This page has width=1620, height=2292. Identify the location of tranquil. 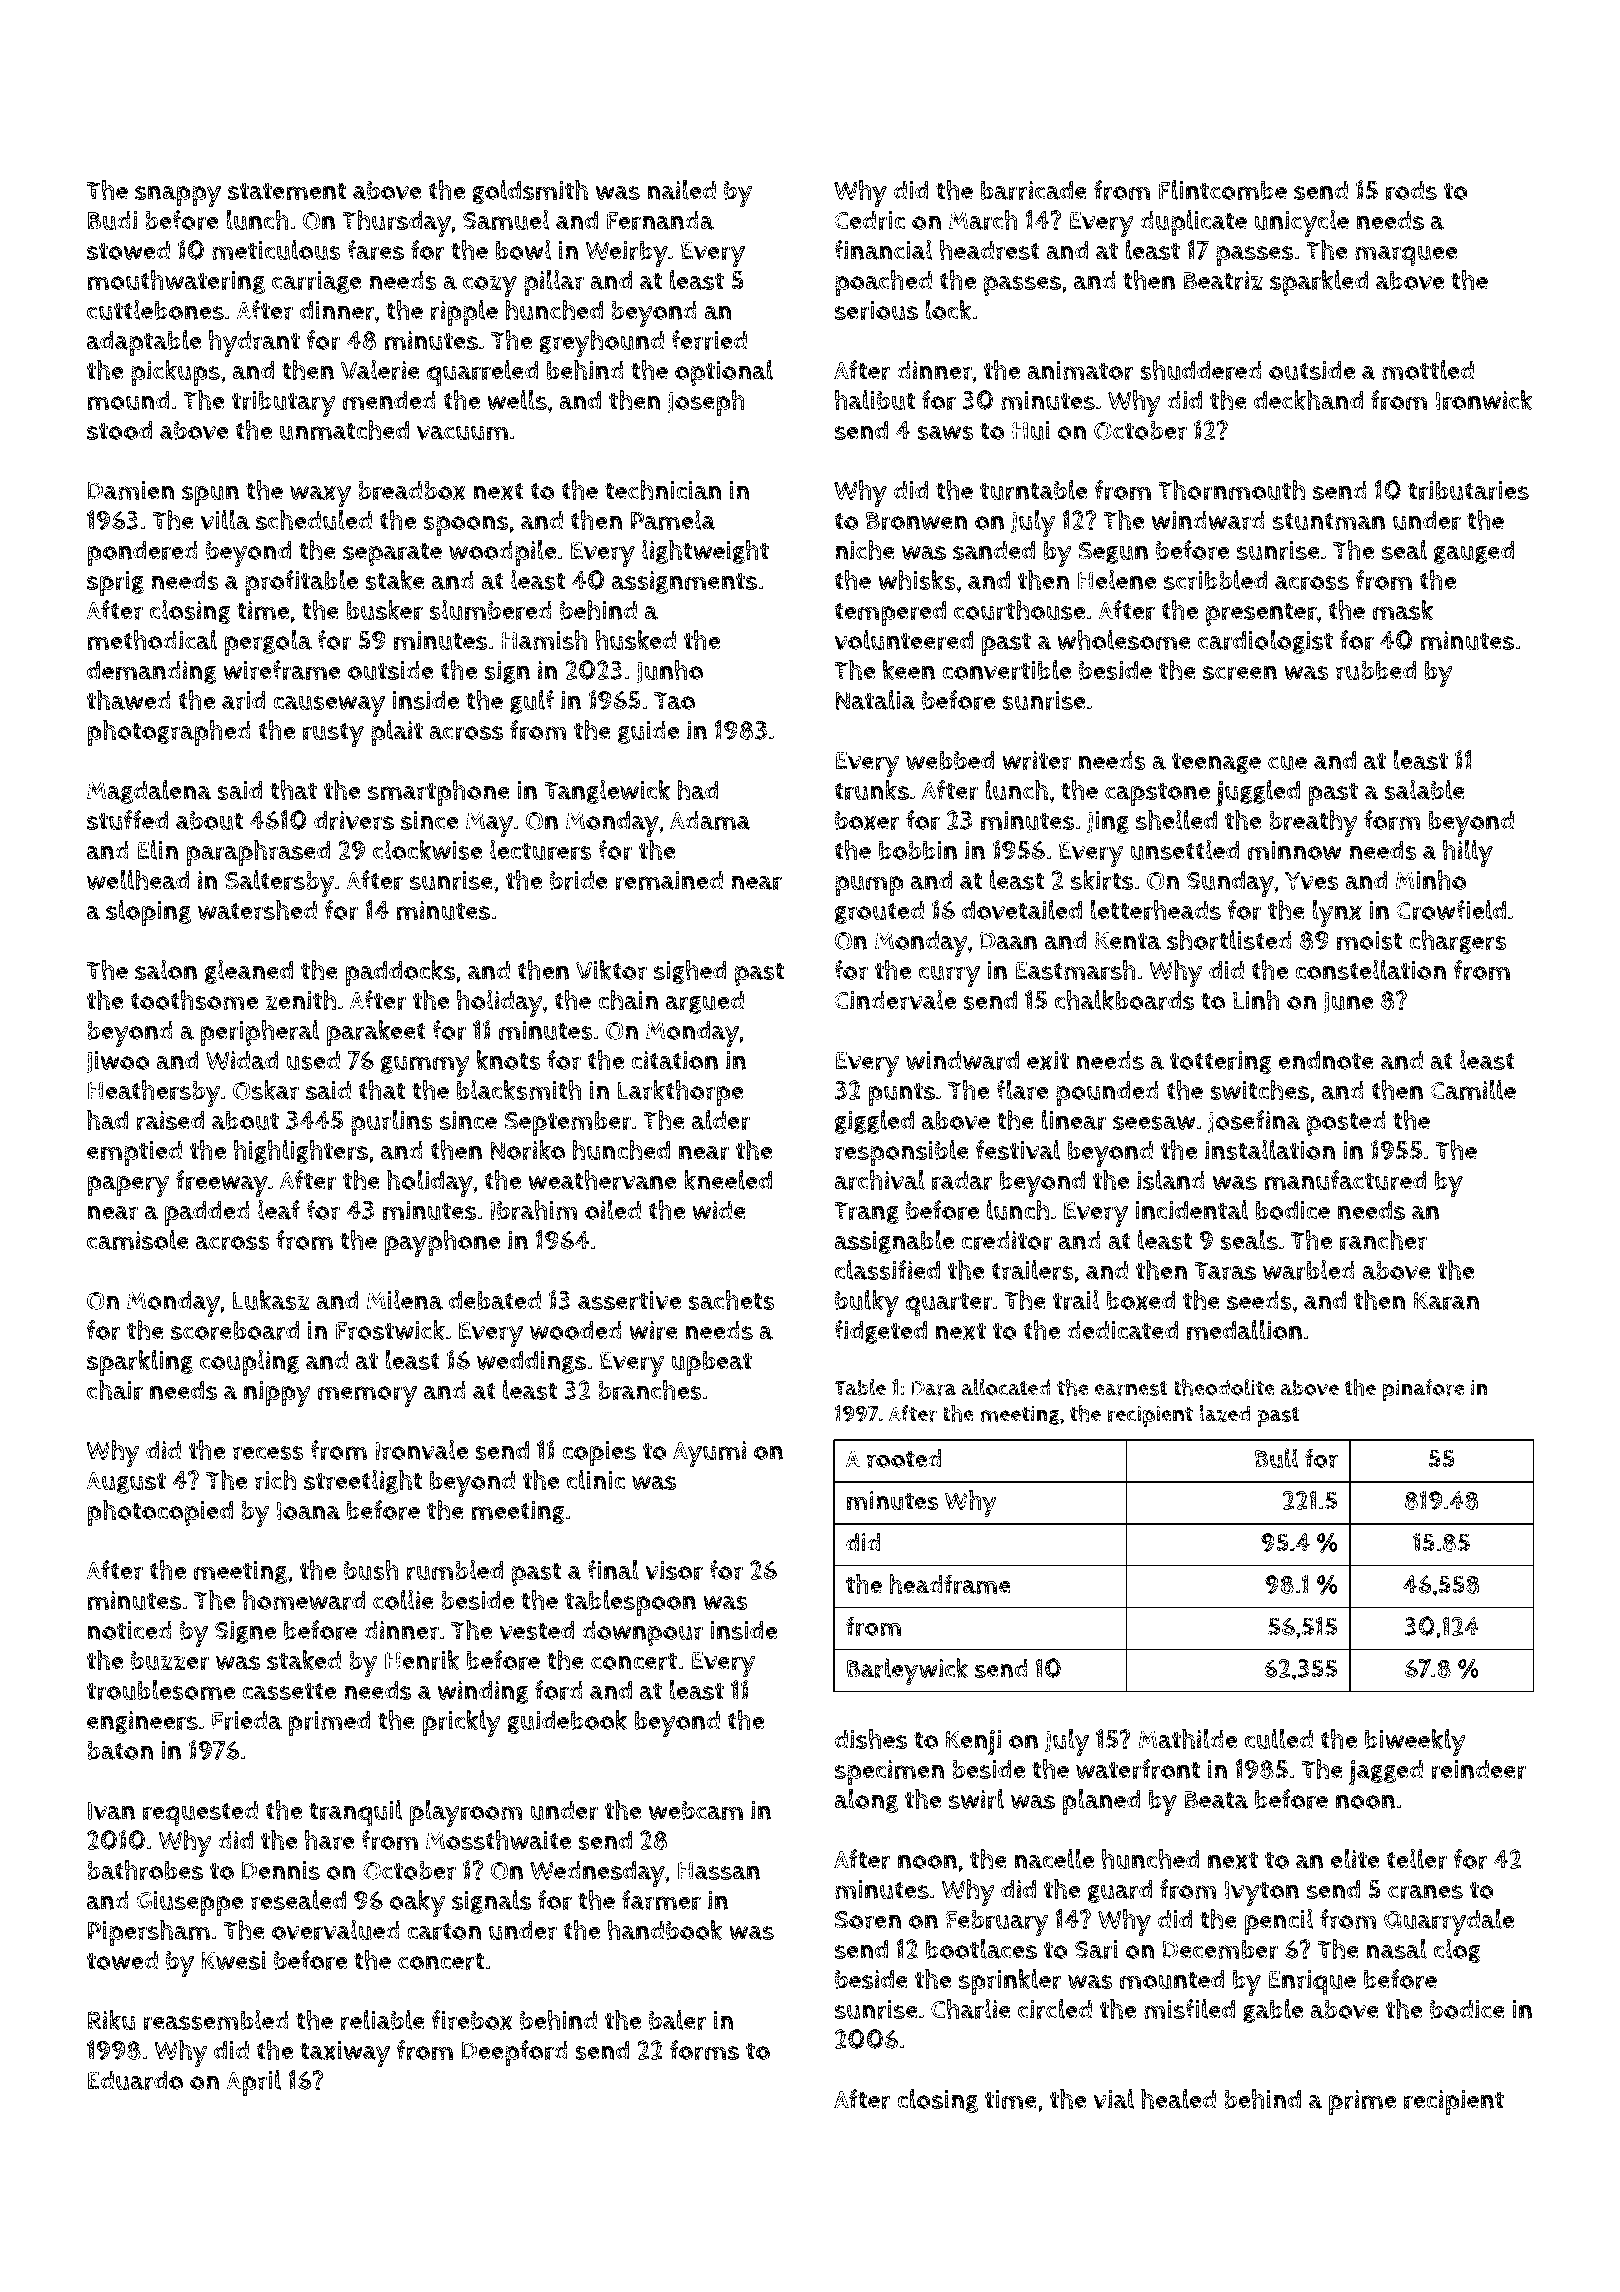
(355, 1813).
